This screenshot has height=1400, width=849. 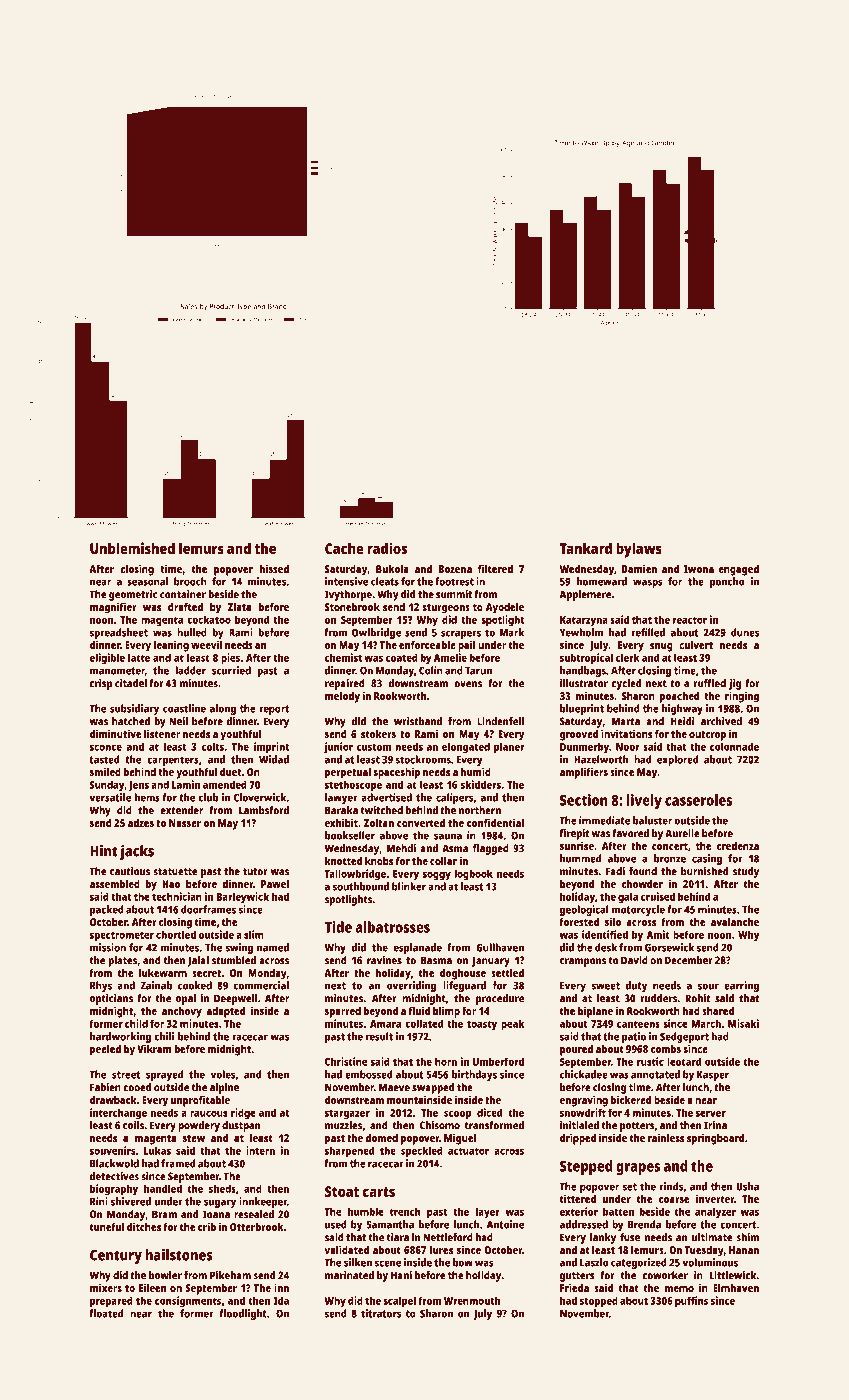 What do you see at coordinates (225, 1012) in the screenshot?
I see `adapted` at bounding box center [225, 1012].
